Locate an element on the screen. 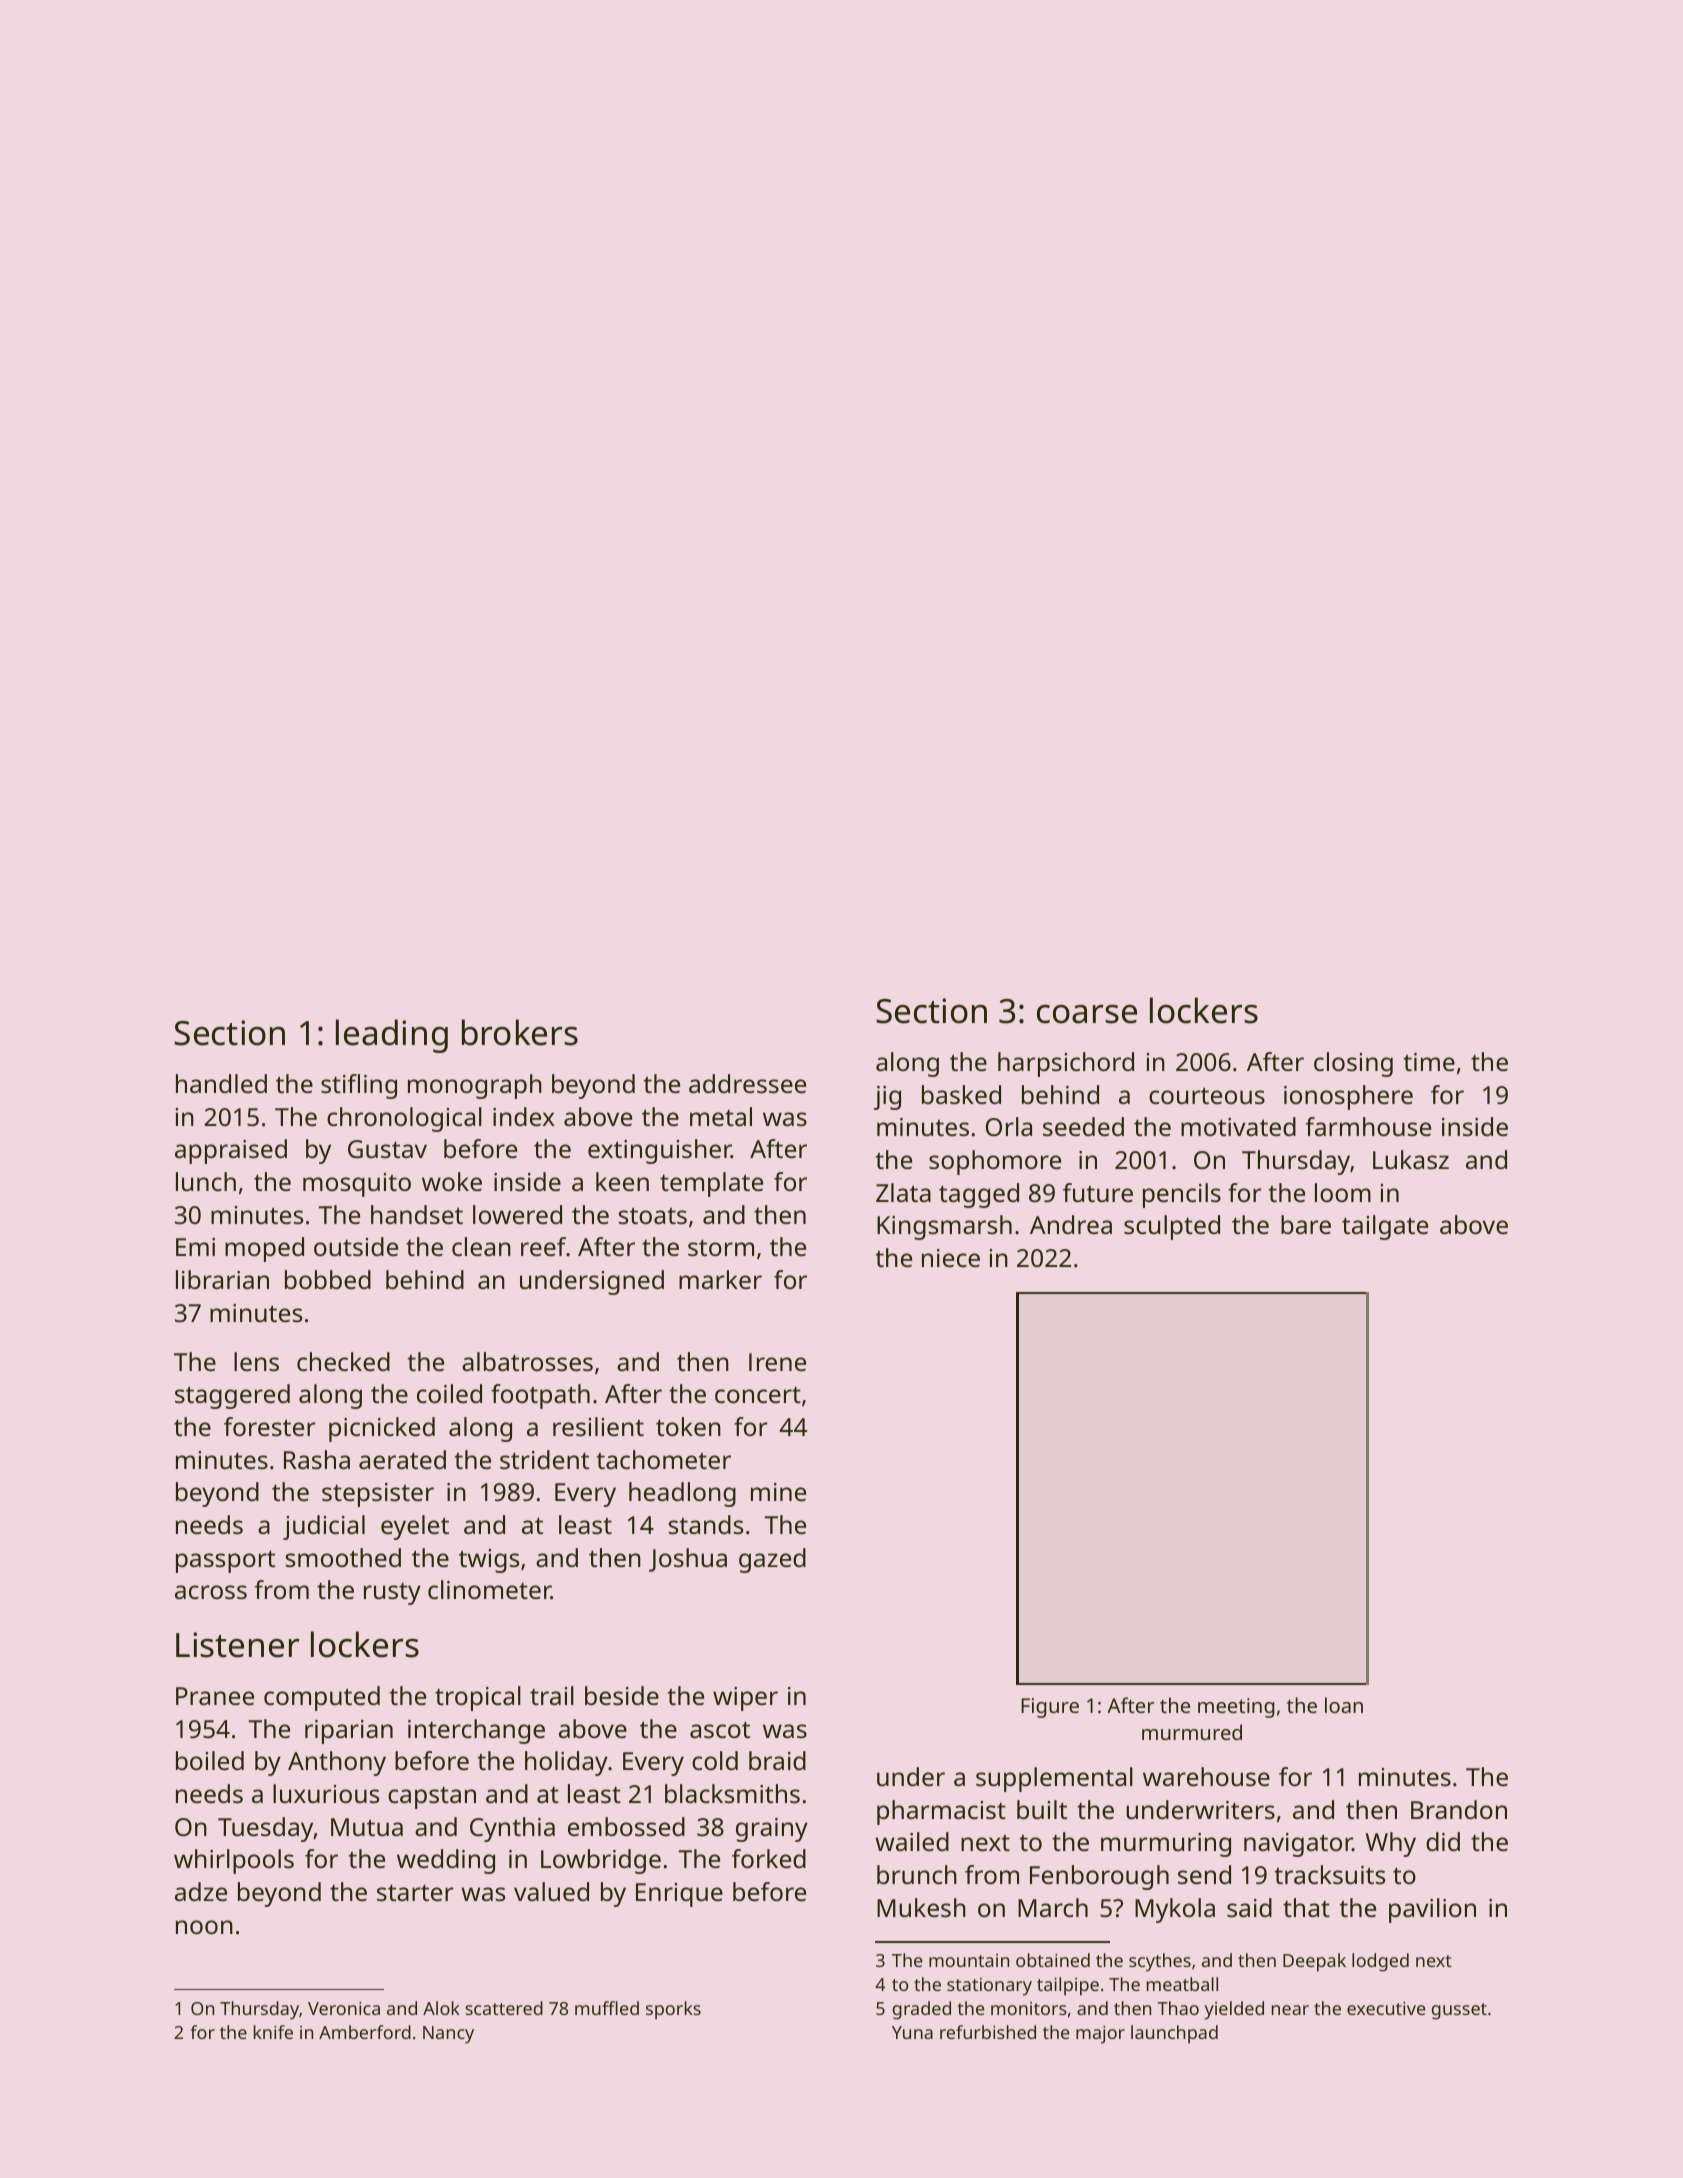 This screenshot has width=1683, height=2178. brokers is located at coordinates (520, 1032).
